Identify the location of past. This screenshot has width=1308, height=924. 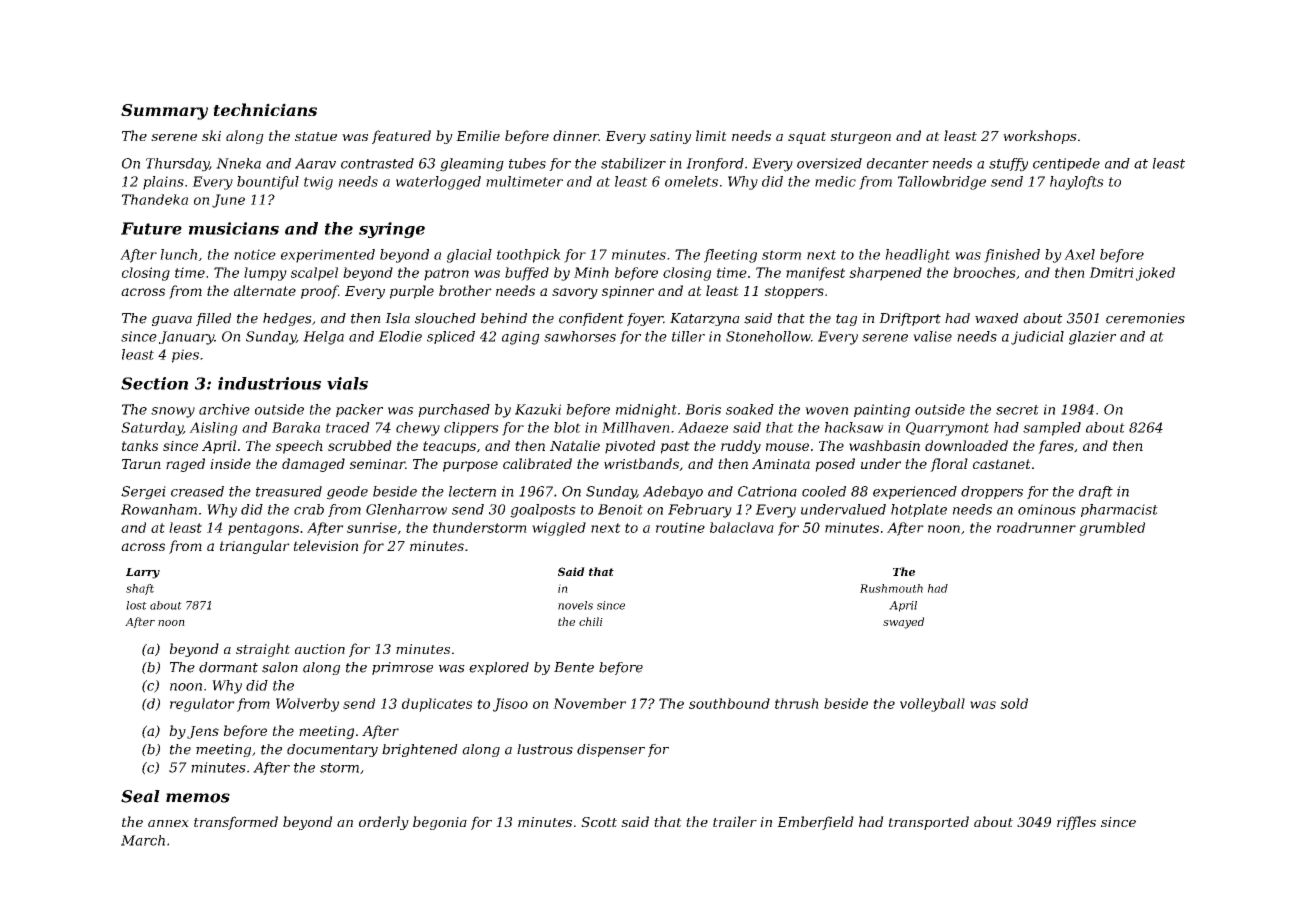
(675, 447).
